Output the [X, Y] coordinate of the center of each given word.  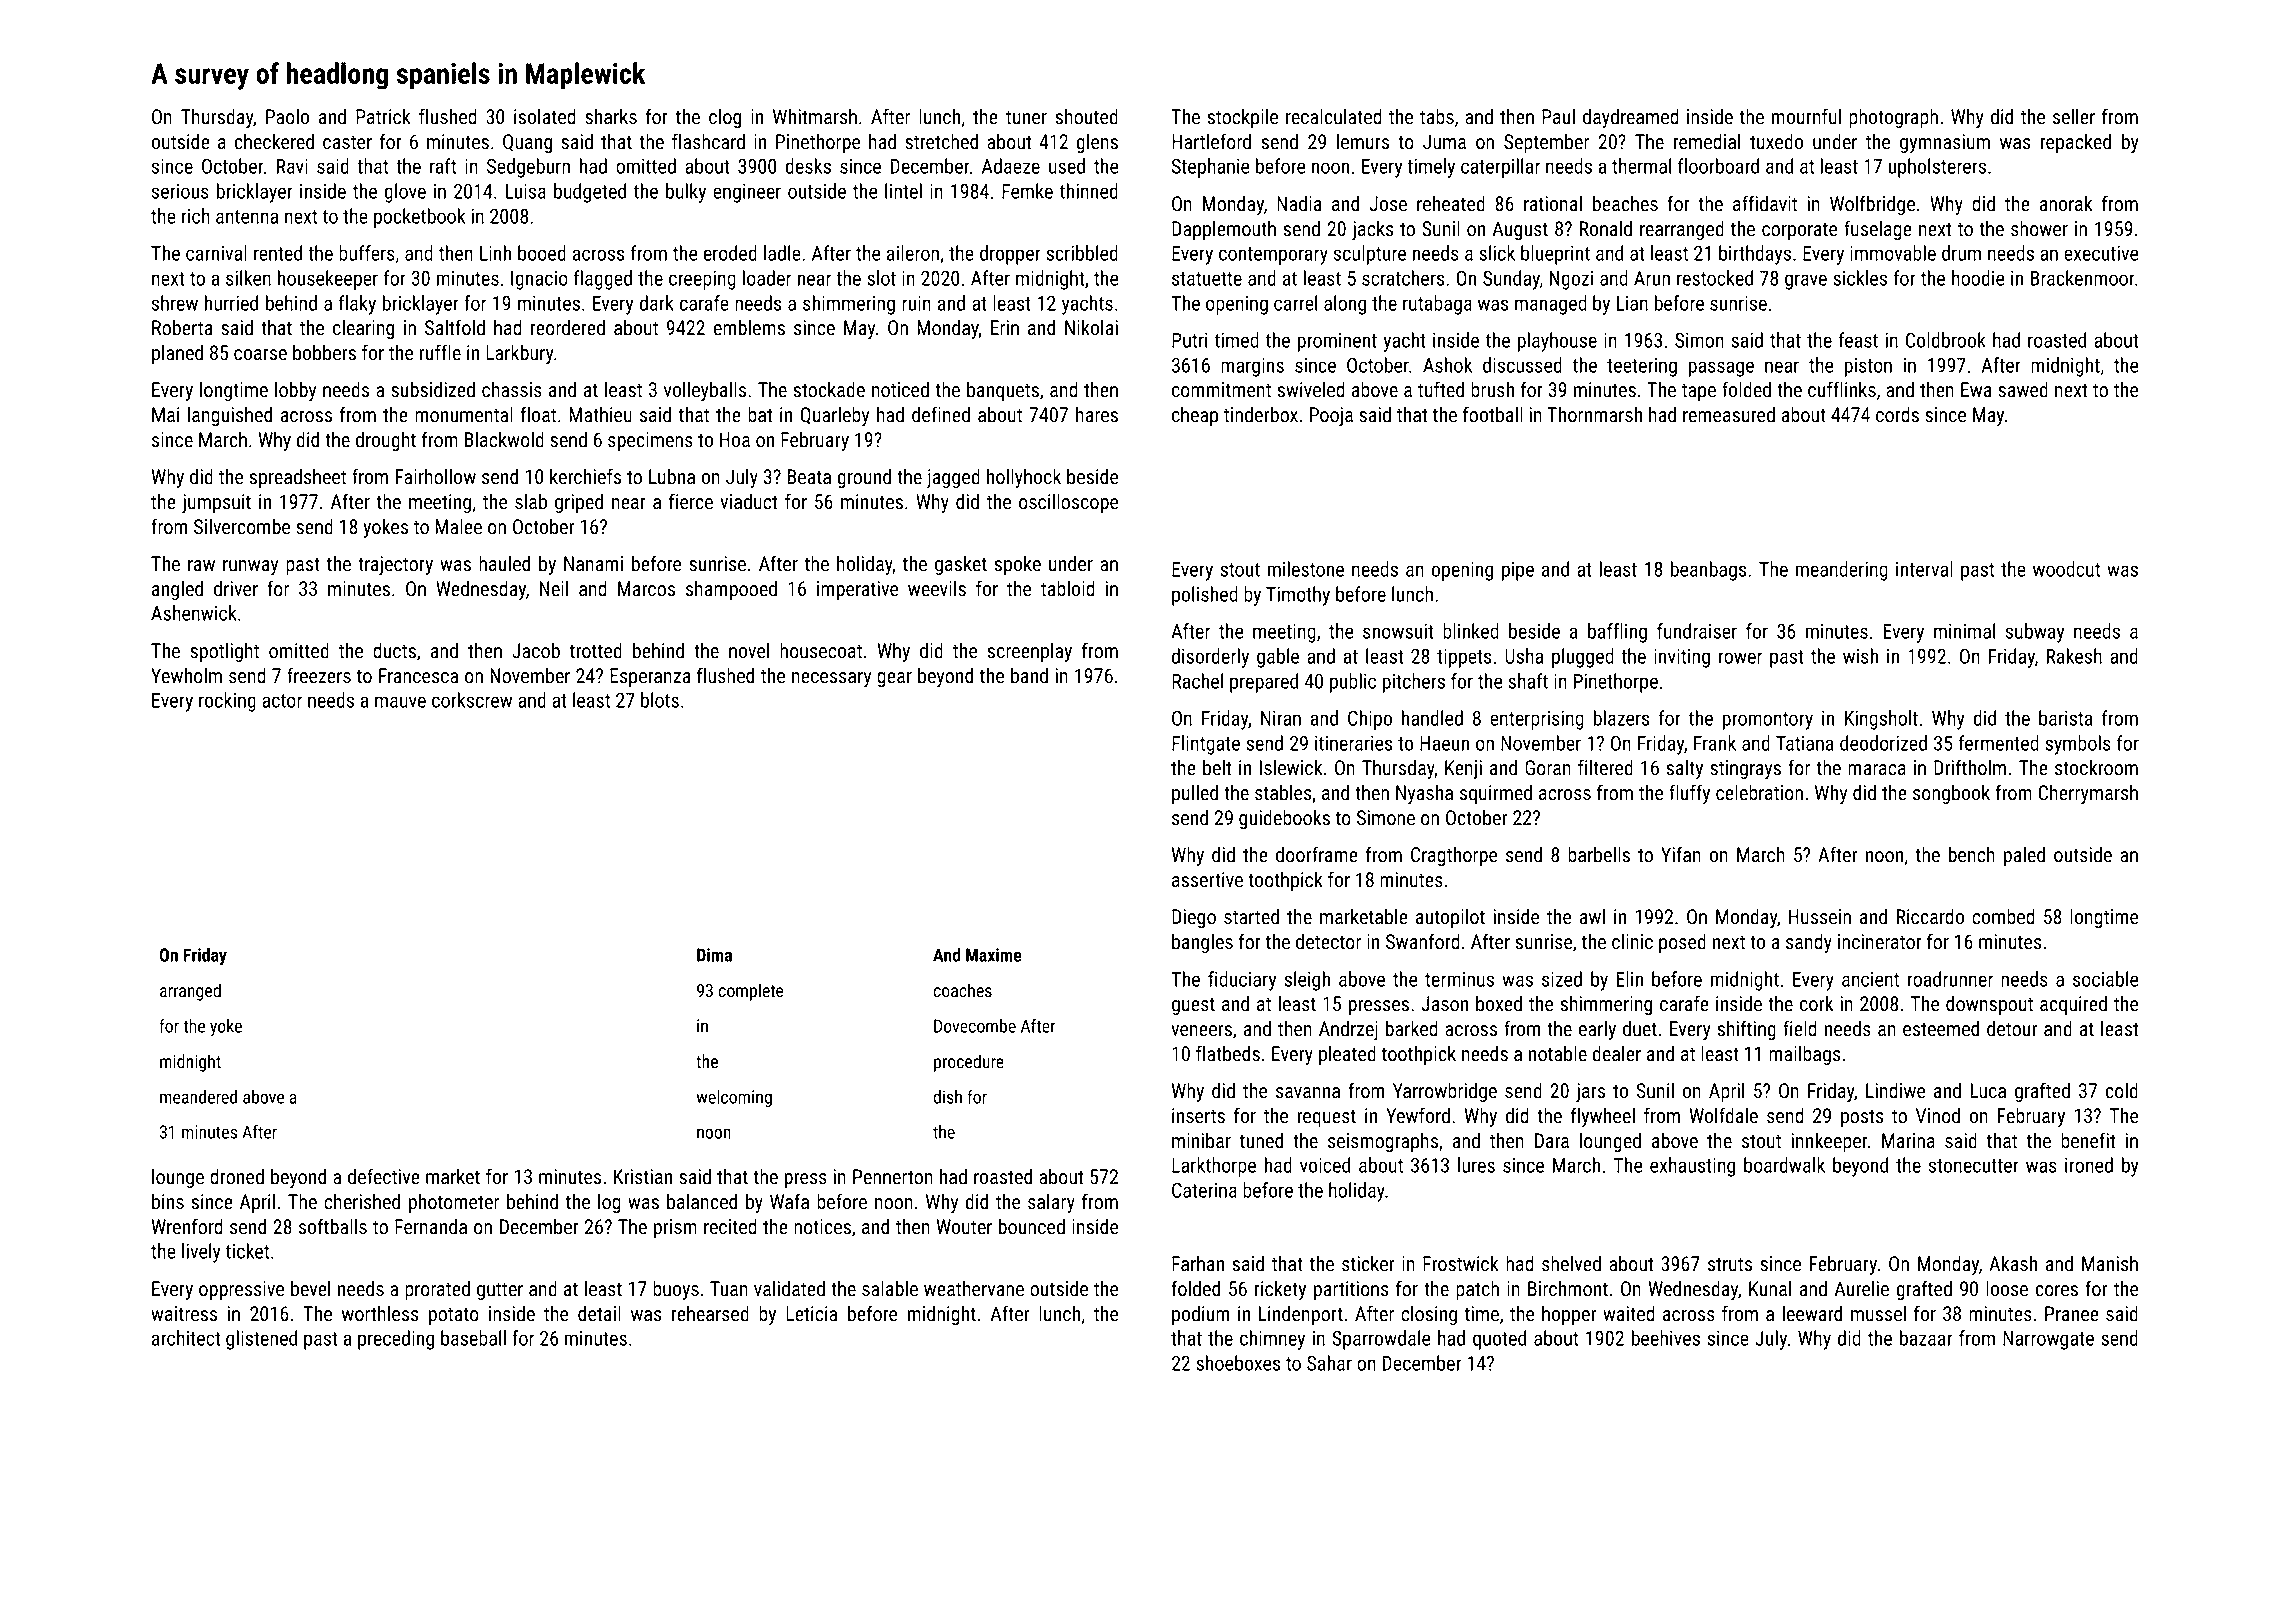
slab [531, 502]
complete [751, 992]
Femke [1027, 191]
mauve [400, 702]
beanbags [1708, 571]
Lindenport [1301, 1315]
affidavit [1765, 203]
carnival [216, 253]
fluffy [1689, 794]
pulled [1195, 794]
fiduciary [1242, 981]
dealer [1616, 1054]
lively [201, 1253]
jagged [953, 478]
